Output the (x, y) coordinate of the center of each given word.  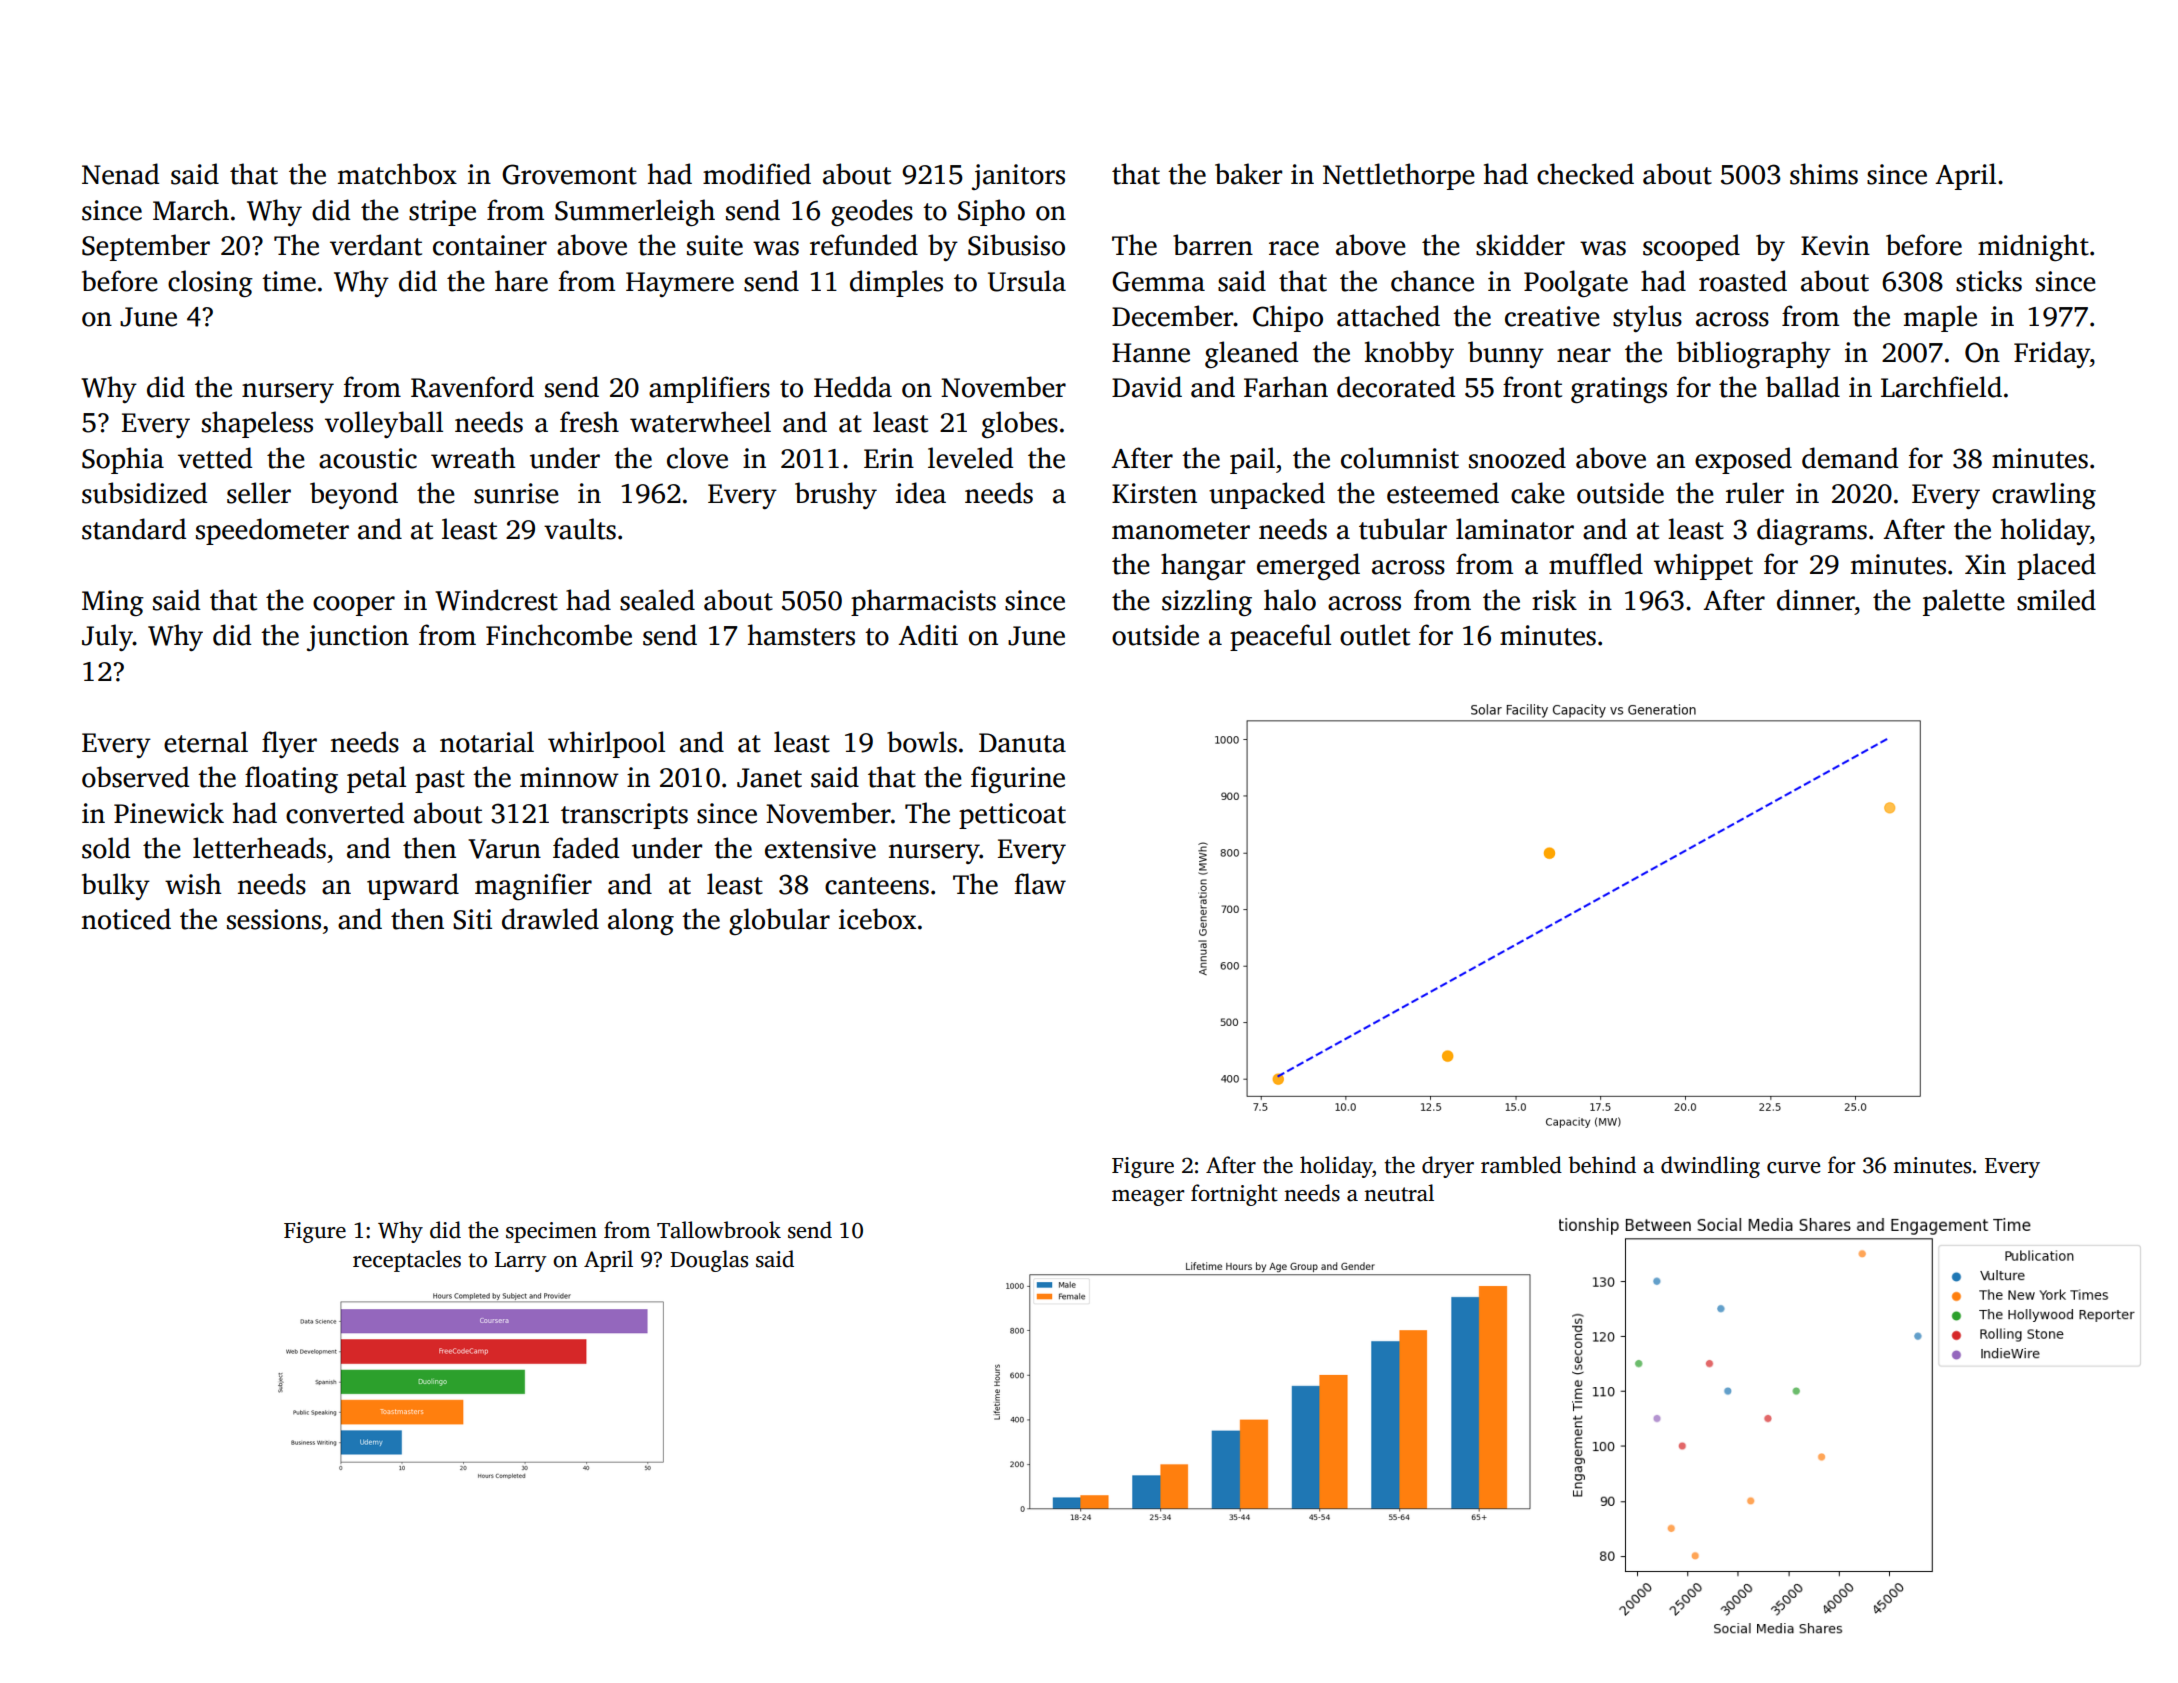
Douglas (709, 1261)
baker (1248, 174)
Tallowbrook (719, 1230)
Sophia (123, 460)
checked (1585, 174)
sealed (657, 600)
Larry (521, 1262)
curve (1793, 1168)
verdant (376, 245)
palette (1964, 602)
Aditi (928, 635)
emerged (1308, 566)
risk (1554, 600)
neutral (1399, 1193)
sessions (274, 919)
